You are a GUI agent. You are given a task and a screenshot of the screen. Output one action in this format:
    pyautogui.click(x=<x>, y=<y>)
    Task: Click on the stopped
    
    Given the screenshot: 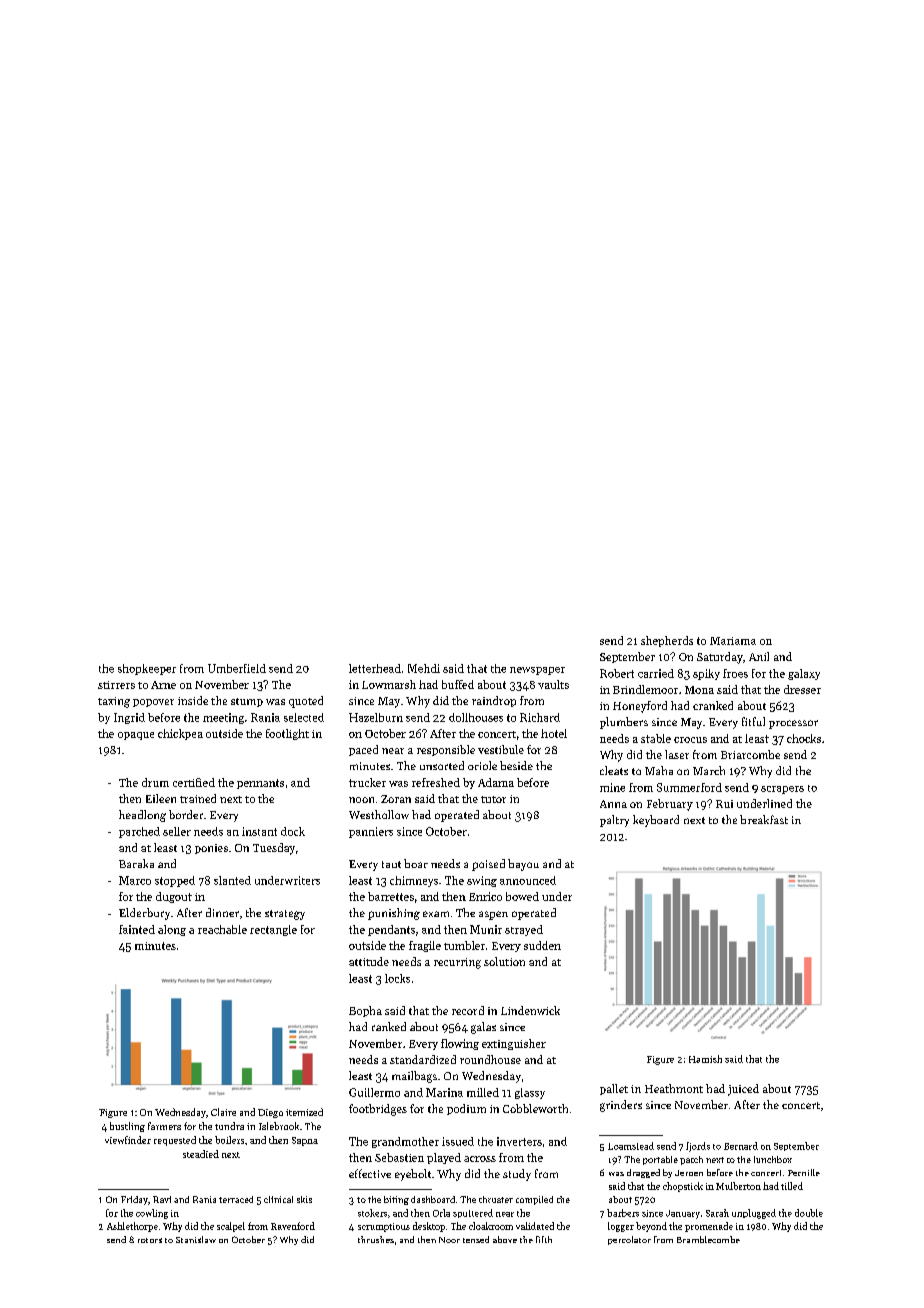 What is the action you would take?
    pyautogui.click(x=175, y=881)
